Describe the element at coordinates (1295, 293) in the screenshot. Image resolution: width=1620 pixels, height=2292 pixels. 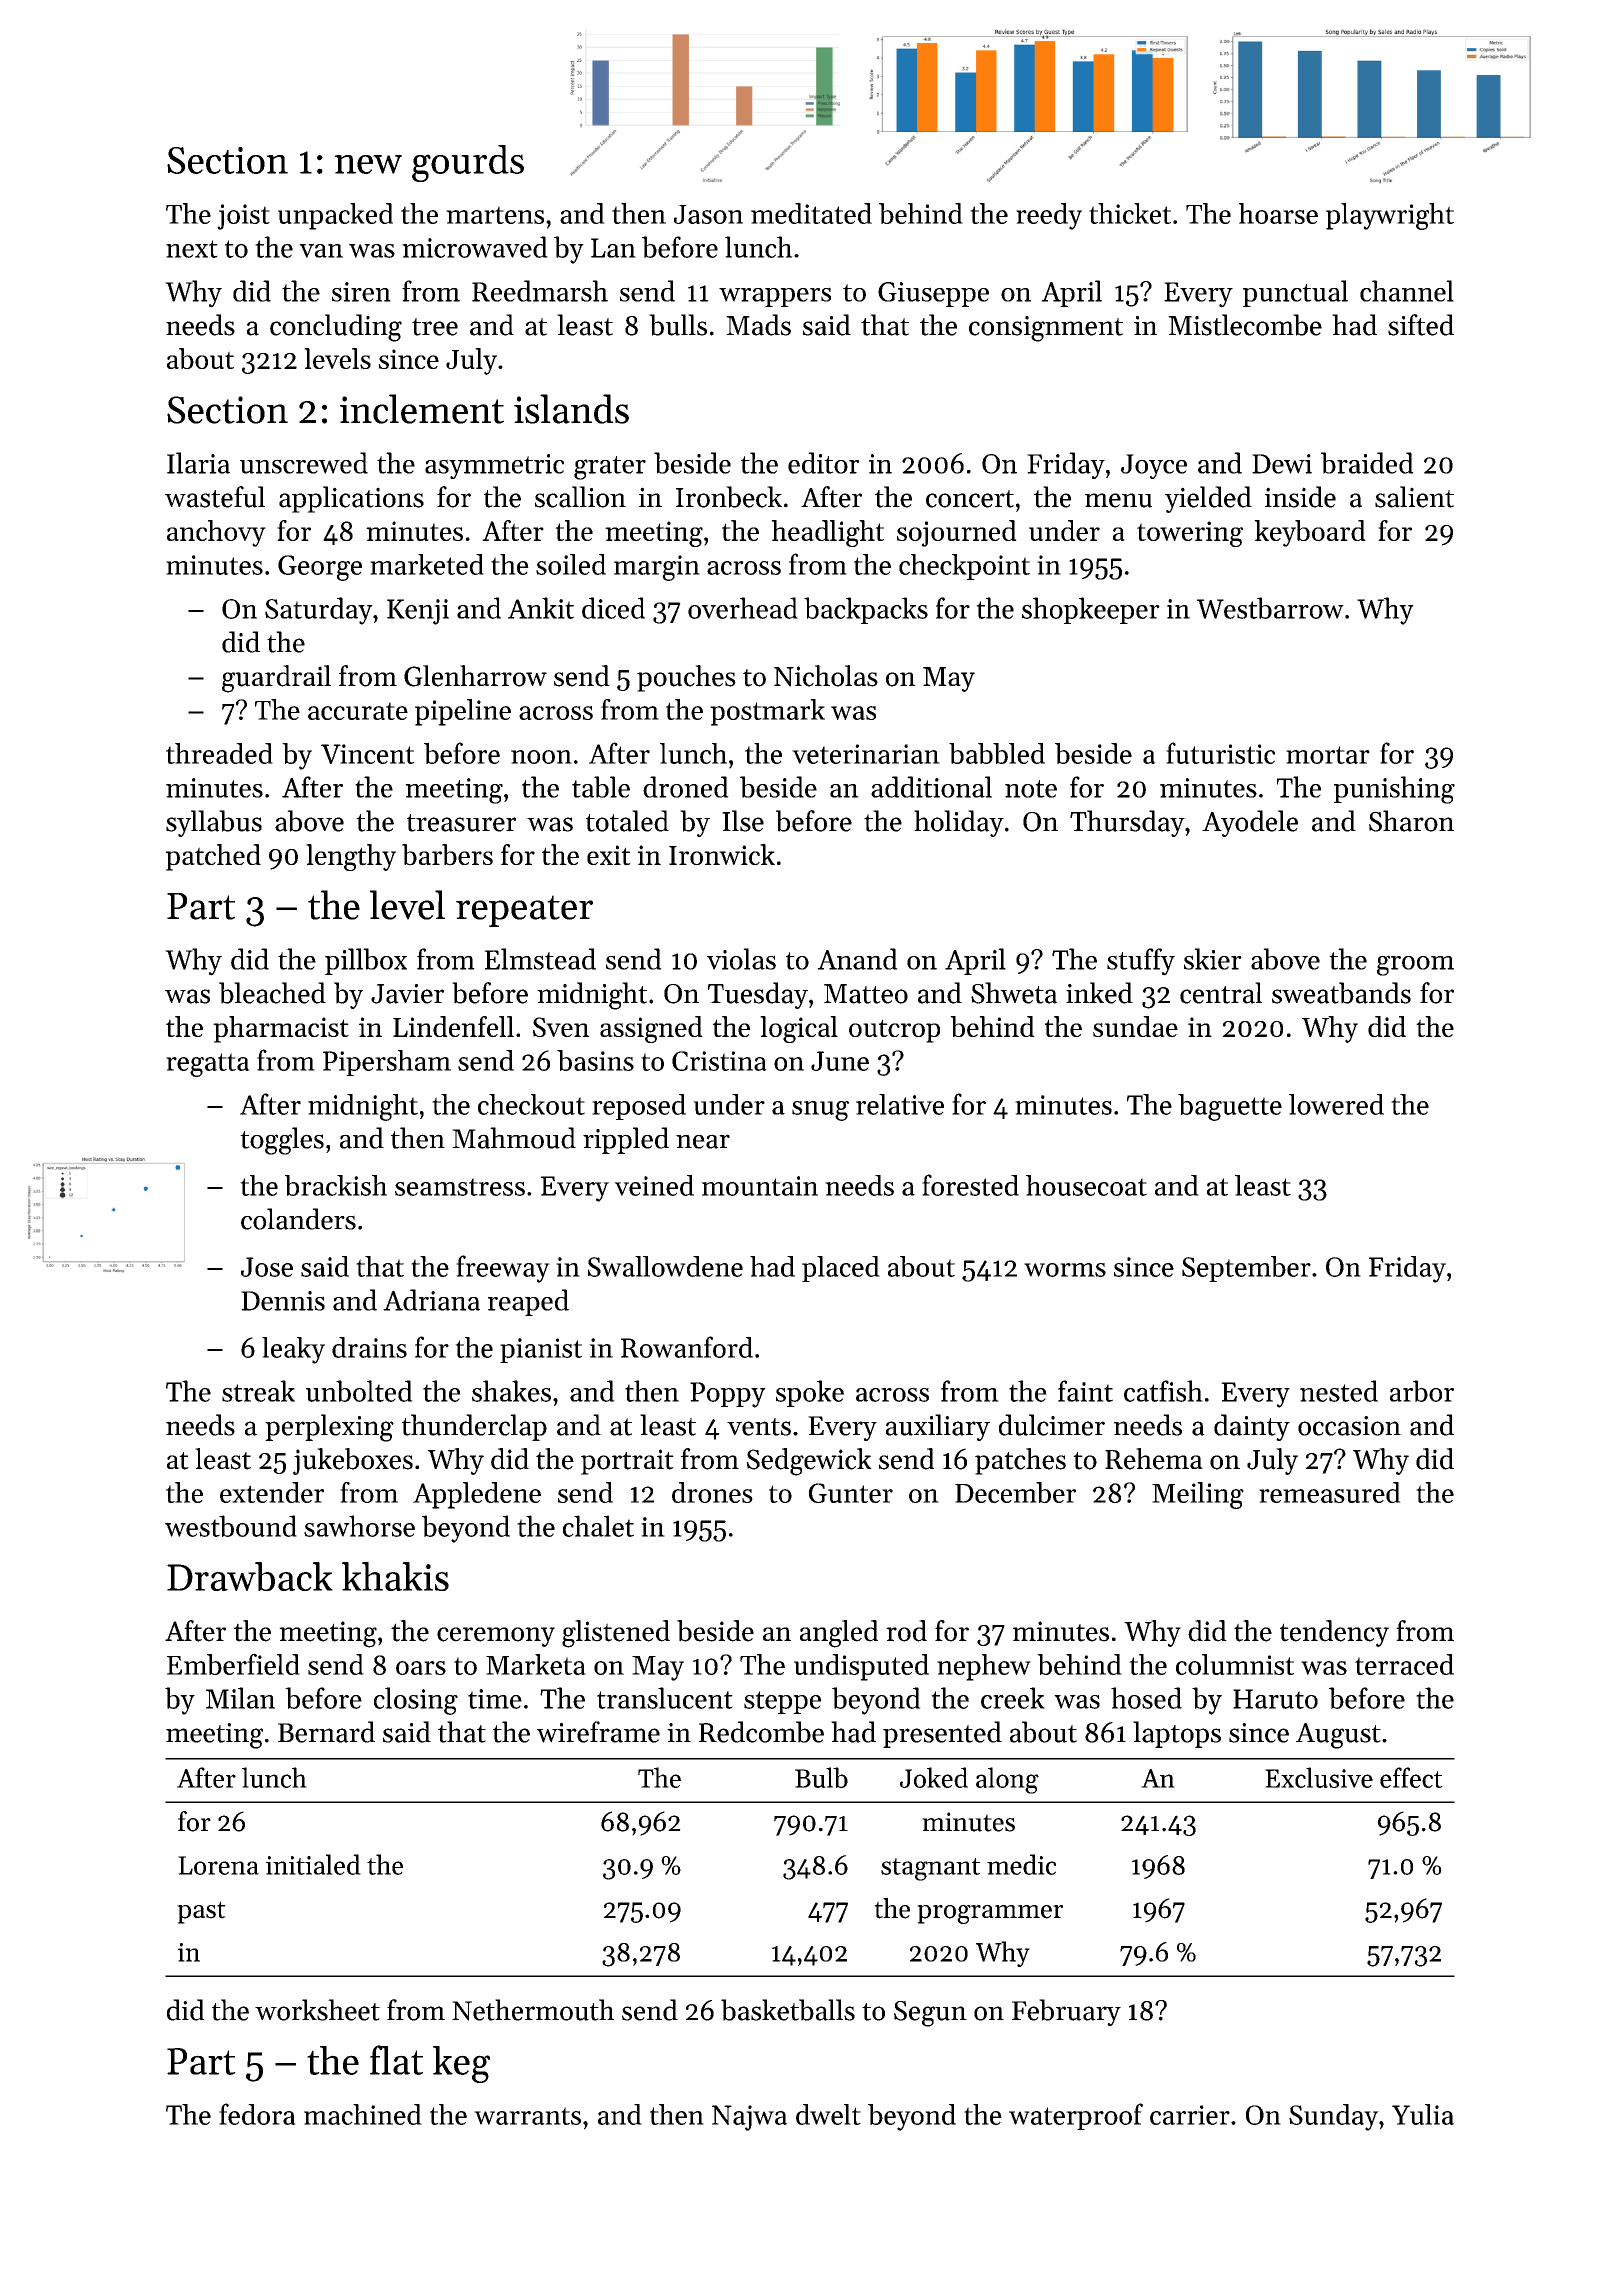
I see `punctual` at that location.
